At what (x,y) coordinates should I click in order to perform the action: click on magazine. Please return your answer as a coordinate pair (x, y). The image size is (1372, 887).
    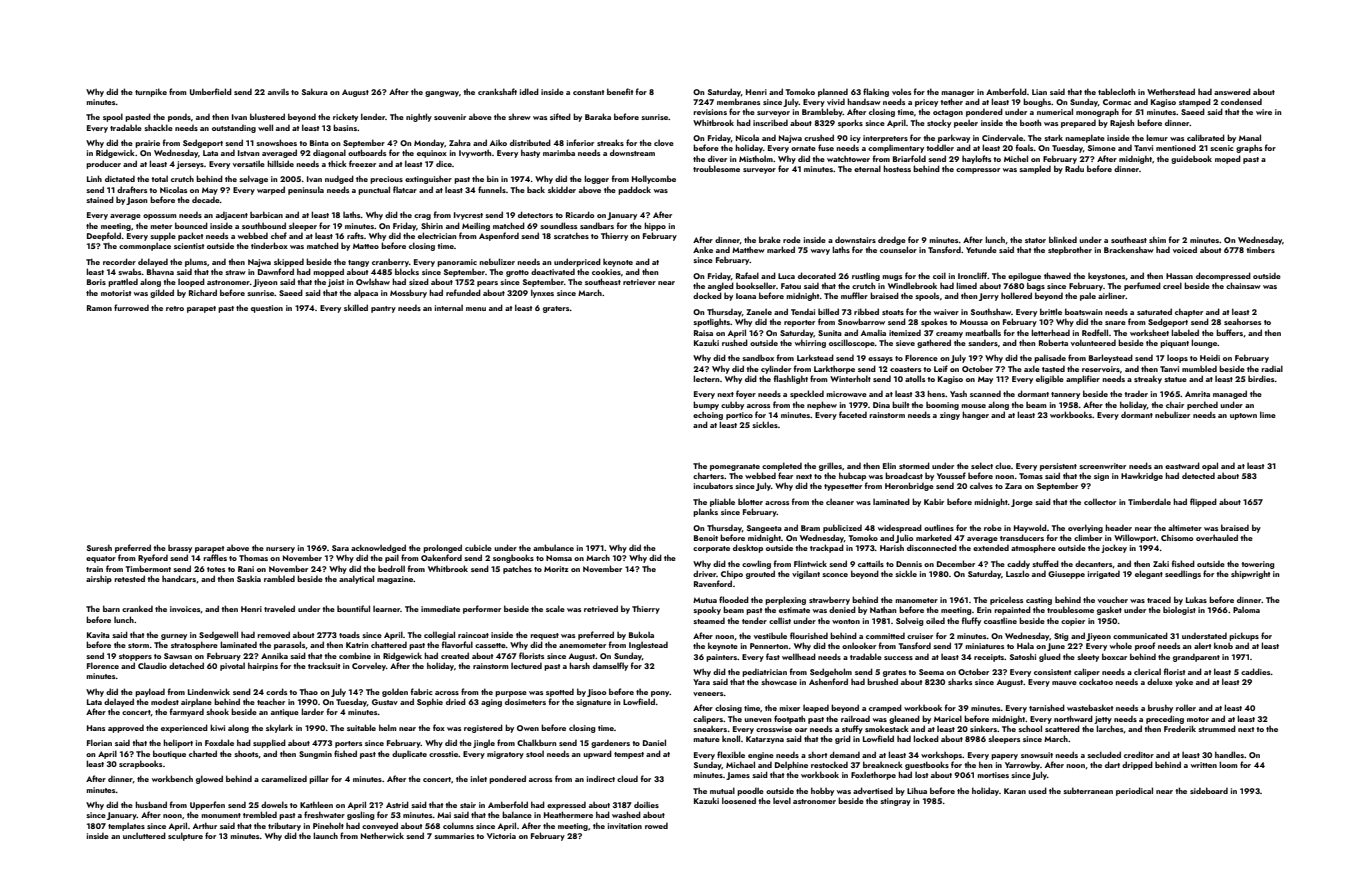
    Looking at the image, I should click on (395, 580).
